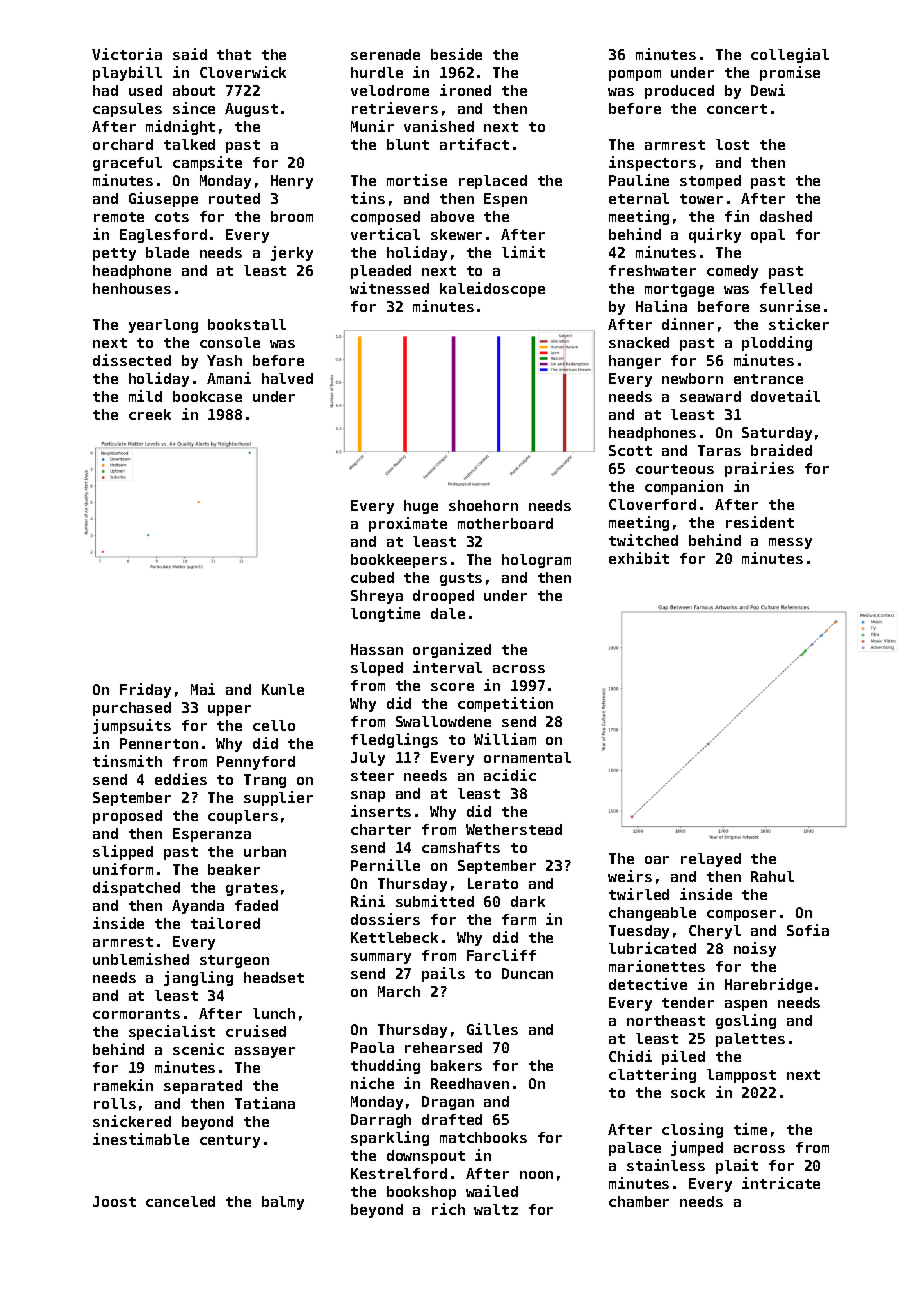 This image has width=924, height=1308. Describe the element at coordinates (114, 1201) in the image. I see `Joost` at that location.
